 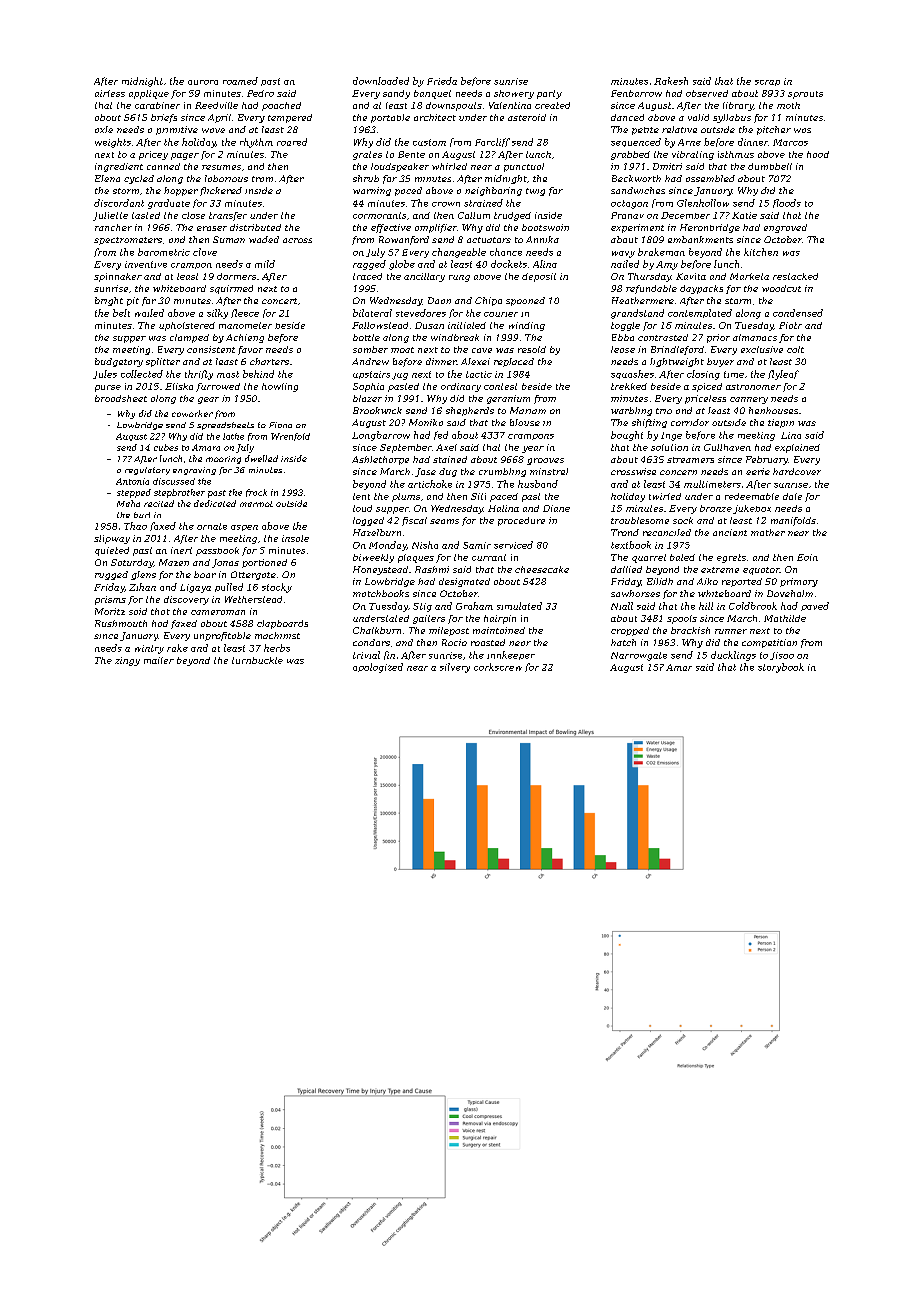 What do you see at coordinates (781, 668) in the screenshot?
I see `storybook` at bounding box center [781, 668].
